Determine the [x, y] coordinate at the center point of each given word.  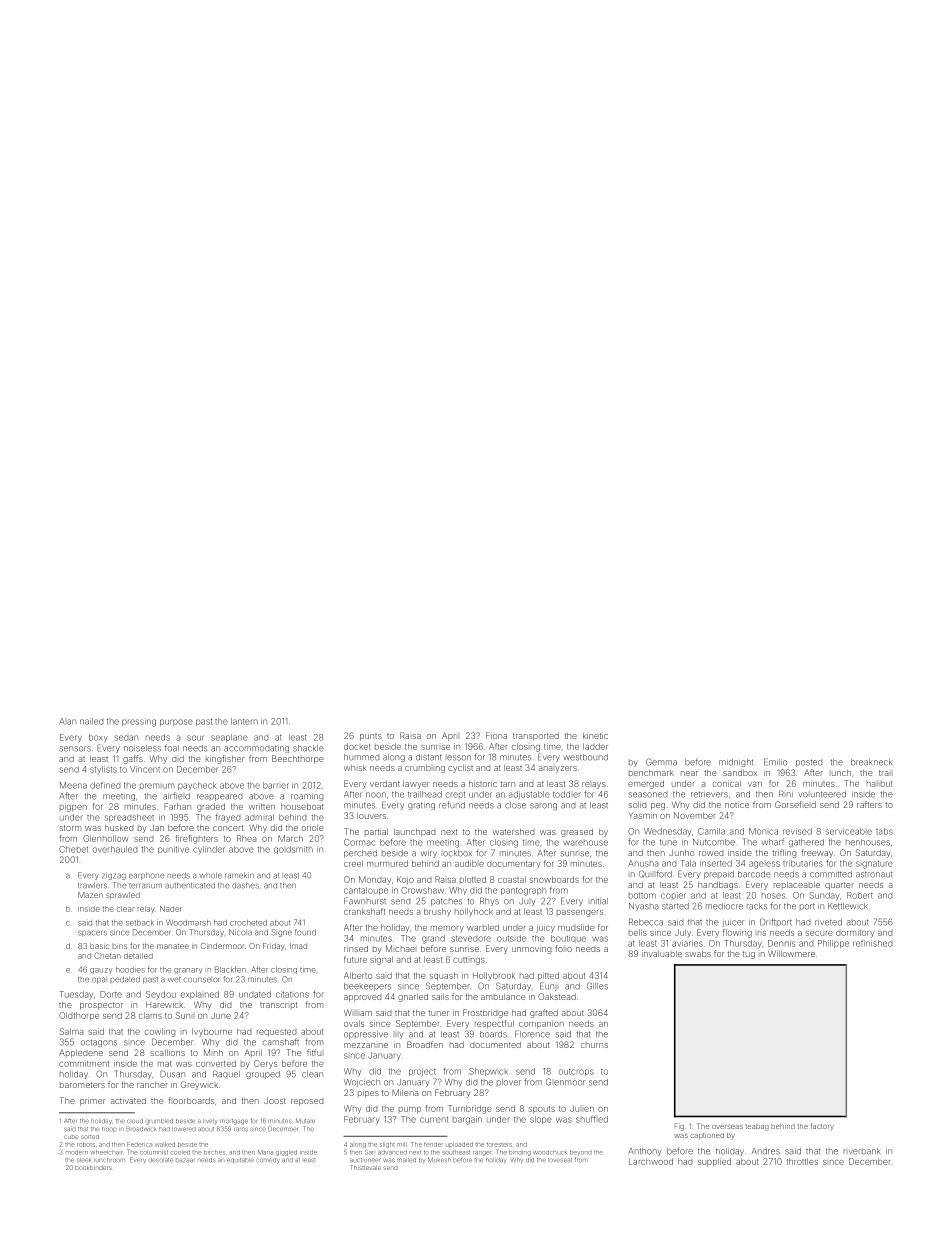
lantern [244, 721]
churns [594, 1045]
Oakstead [557, 996]
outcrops [576, 1072]
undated [255, 994]
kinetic [595, 735]
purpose [176, 722]
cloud [135, 1121]
